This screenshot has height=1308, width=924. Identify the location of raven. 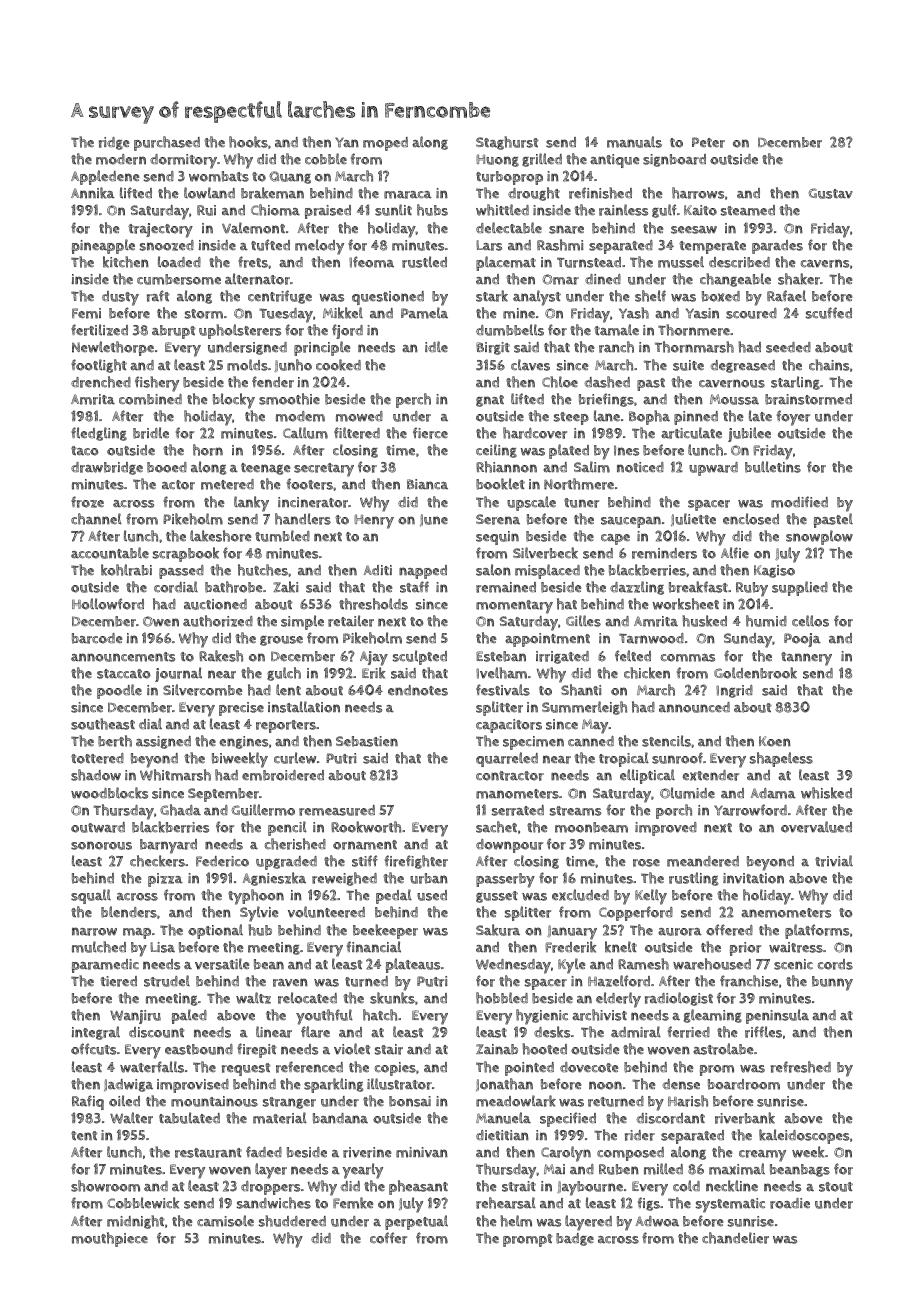
(290, 982).
